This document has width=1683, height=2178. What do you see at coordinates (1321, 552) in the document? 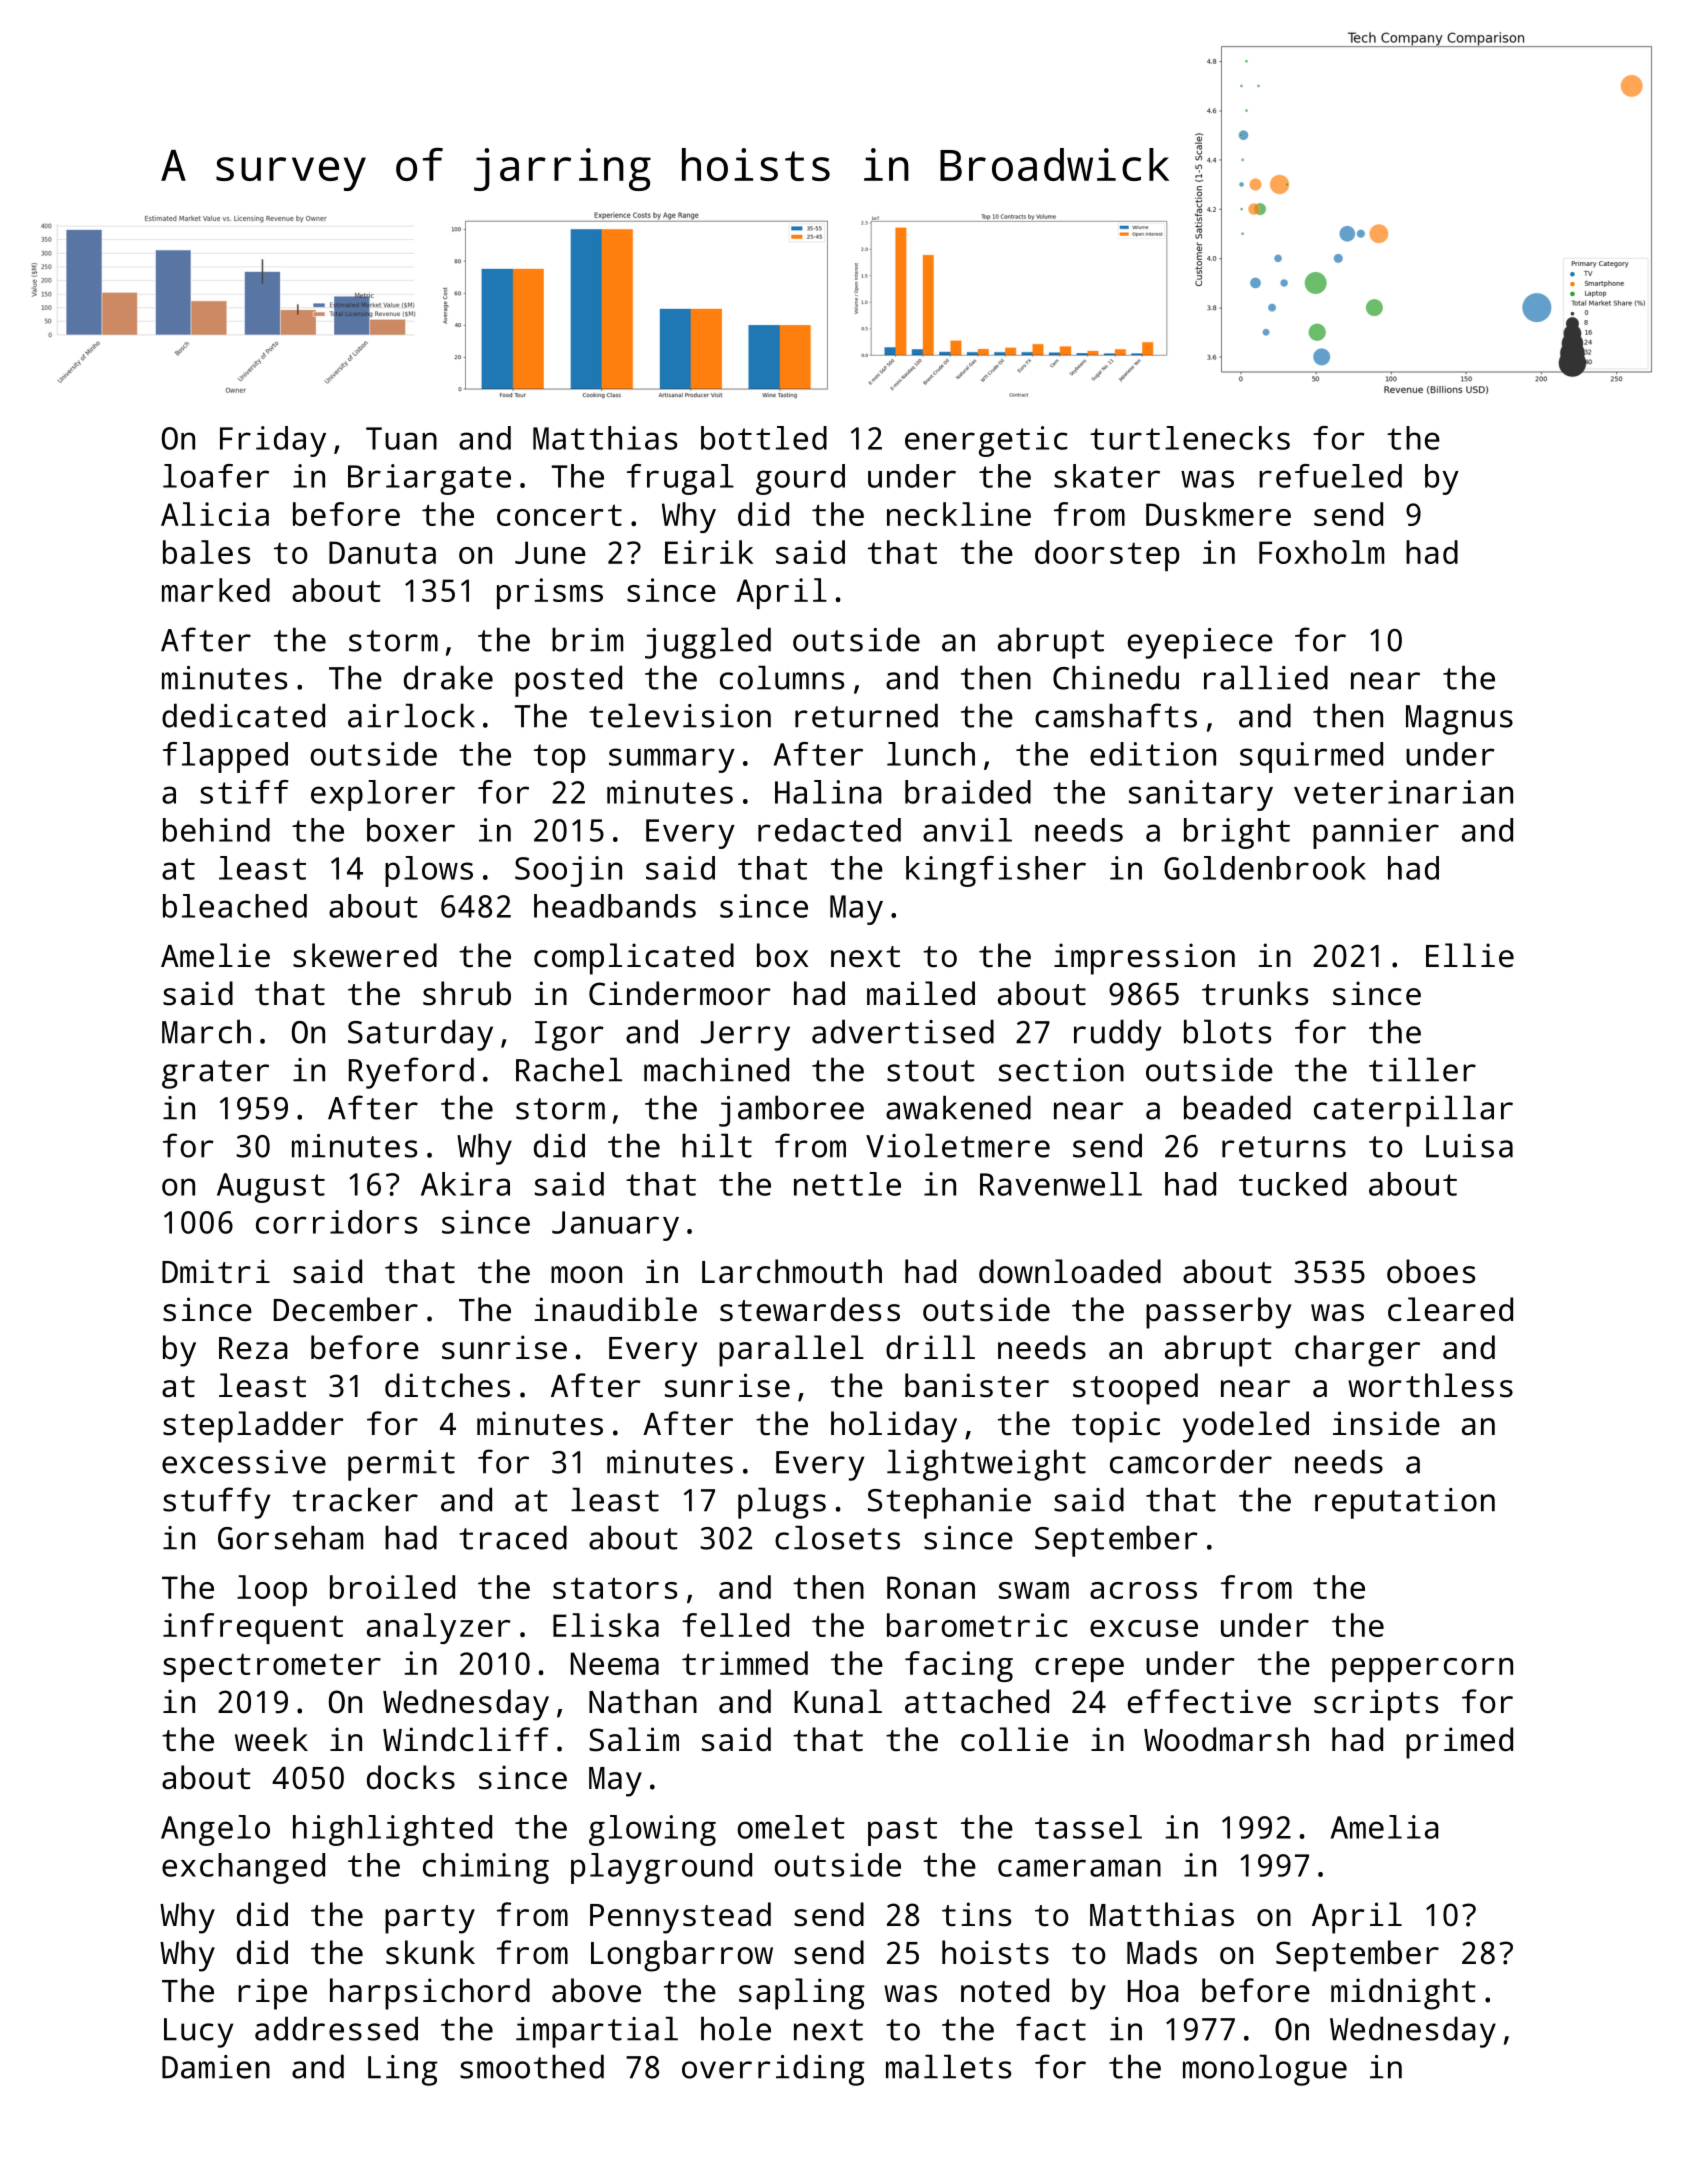
I see `Foxholm` at bounding box center [1321, 552].
